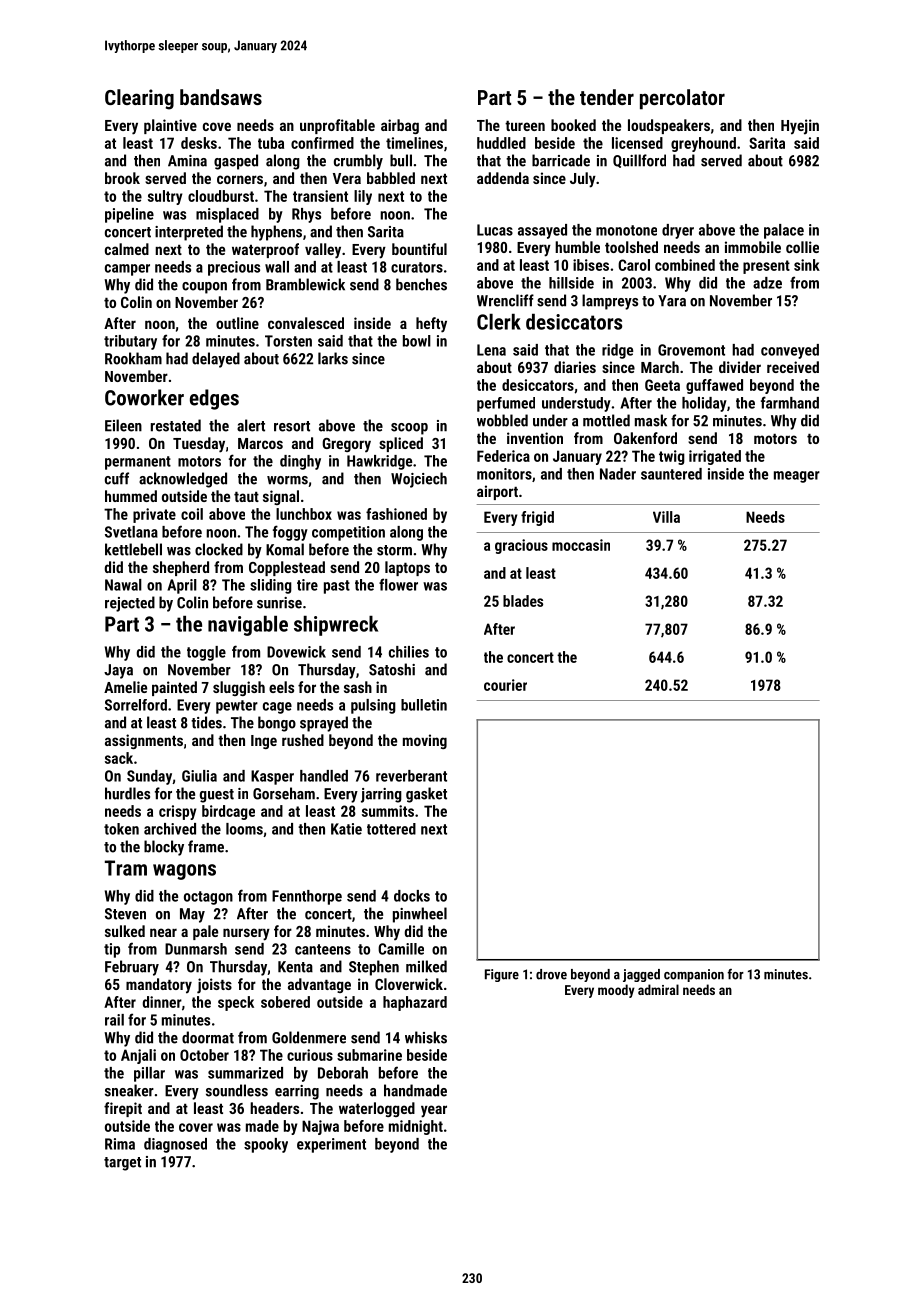 The width and height of the screenshot is (924, 1308). I want to click on airport, so click(497, 492).
